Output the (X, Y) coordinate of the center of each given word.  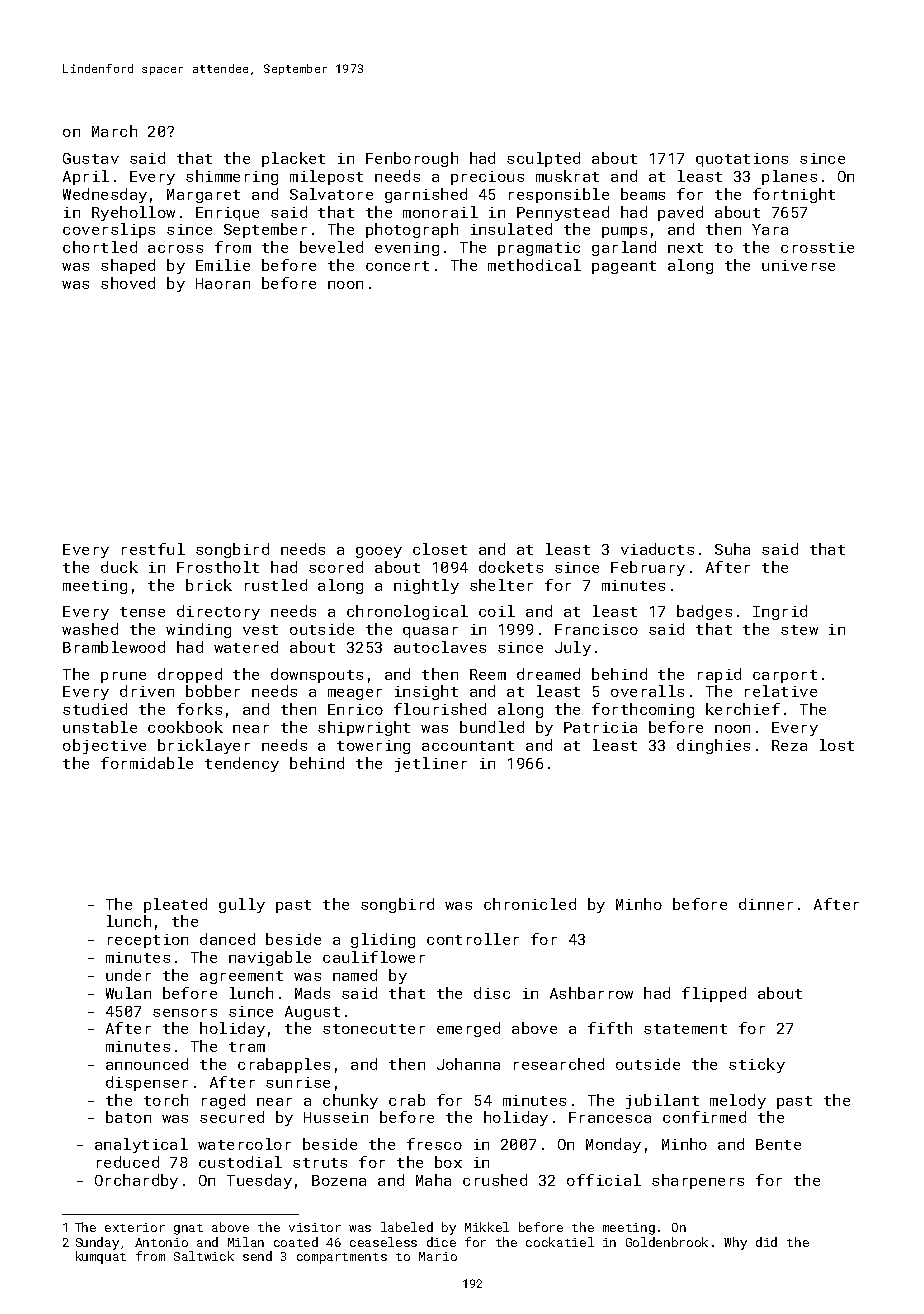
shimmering (232, 177)
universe (798, 265)
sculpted (543, 159)
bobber (213, 691)
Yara (770, 229)
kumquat (101, 1257)
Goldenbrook (667, 1242)
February (648, 568)
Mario (438, 1256)
